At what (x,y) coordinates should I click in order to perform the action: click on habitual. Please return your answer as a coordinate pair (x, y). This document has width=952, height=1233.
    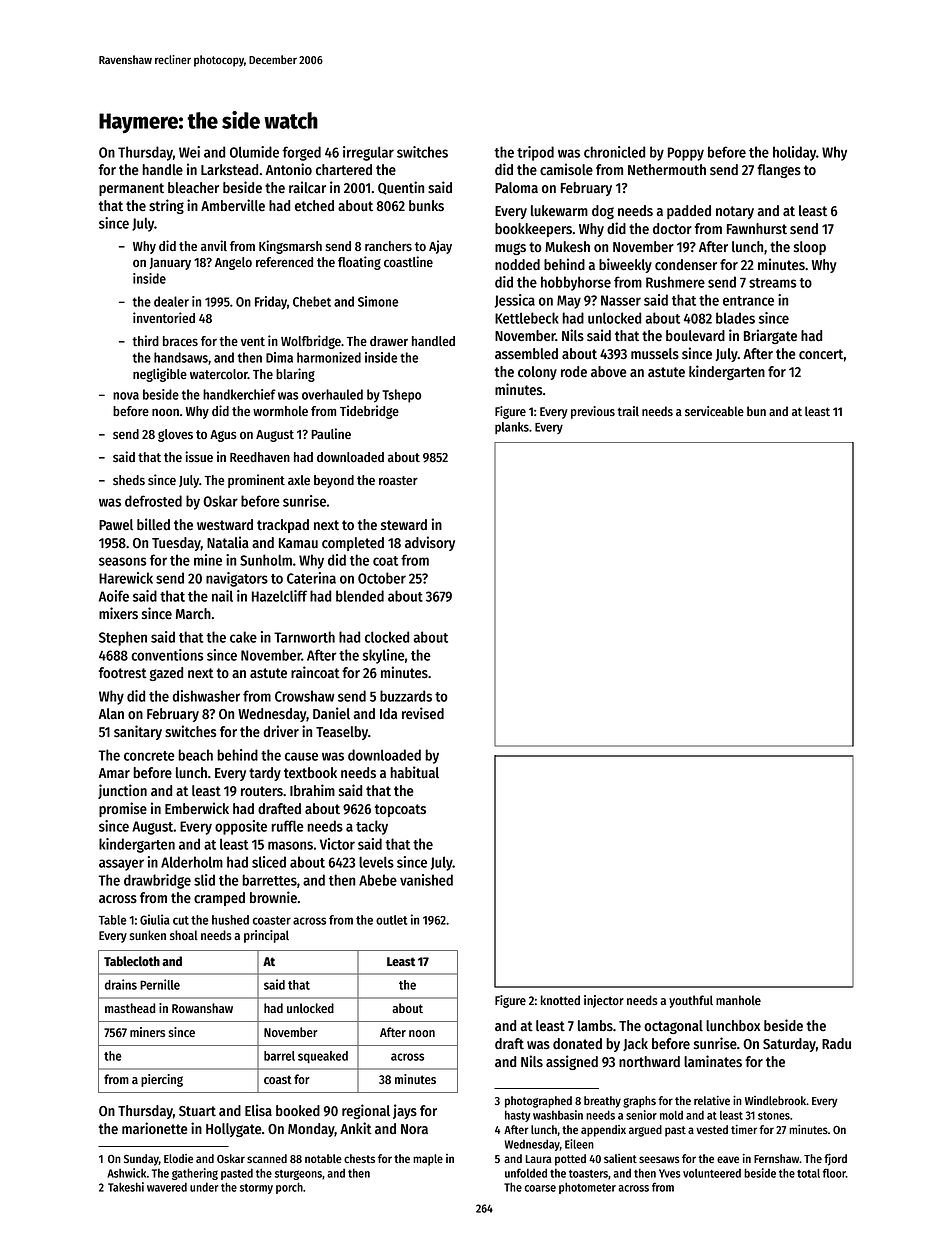
    Looking at the image, I should click on (414, 772).
